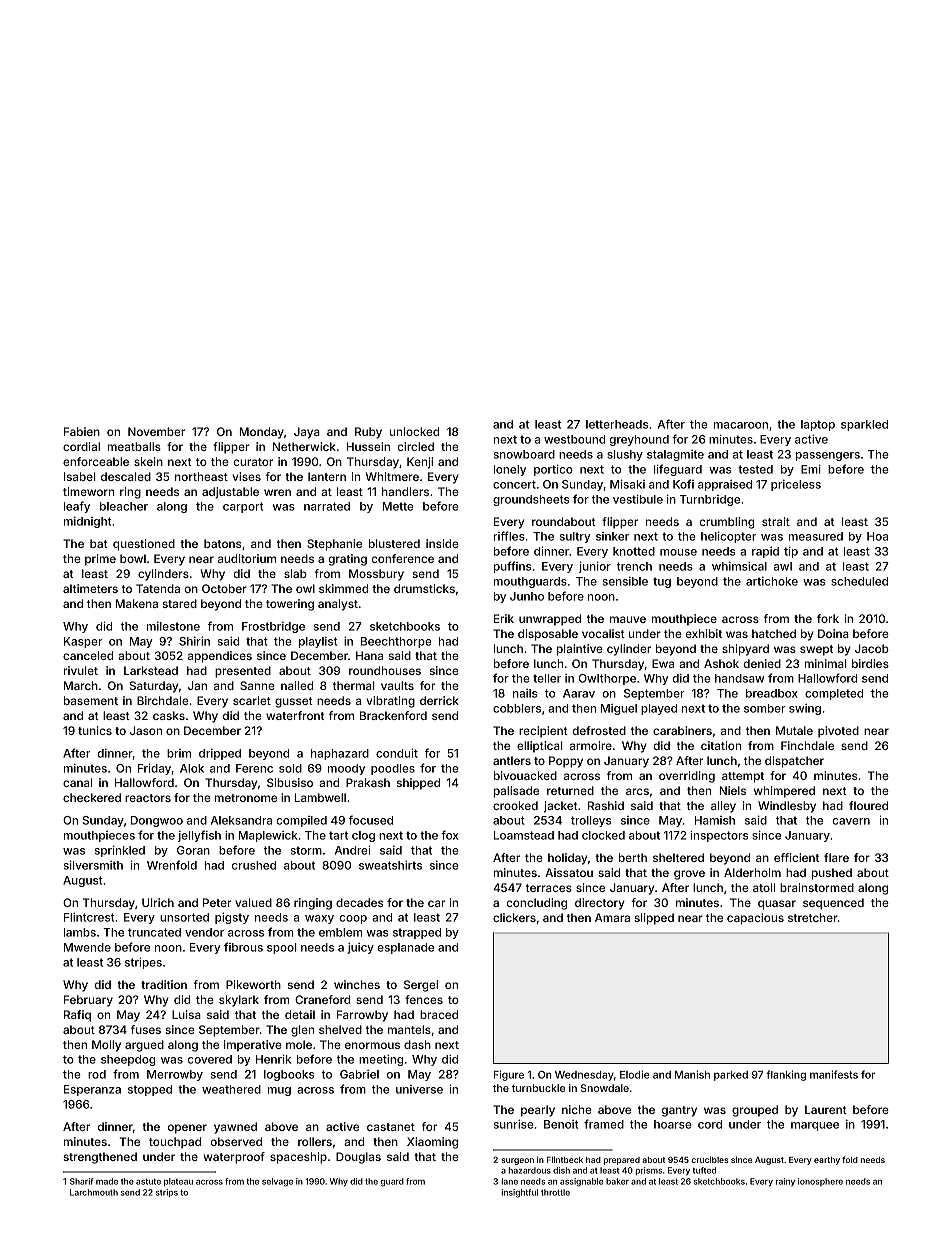 This document has height=1233, width=952. I want to click on vibrating, so click(390, 702).
